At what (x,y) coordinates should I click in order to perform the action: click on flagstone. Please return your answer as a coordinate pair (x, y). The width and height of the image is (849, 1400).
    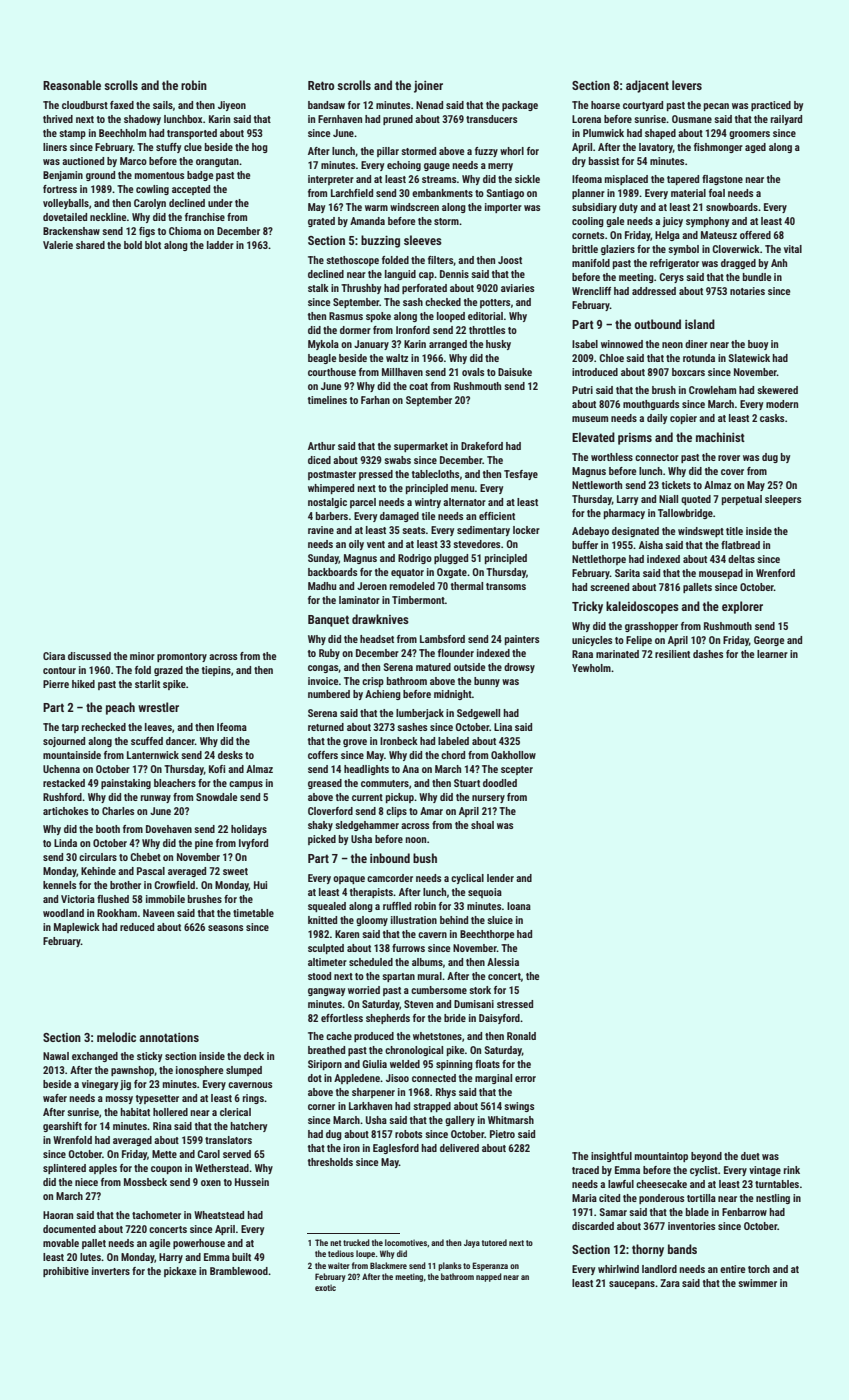
    Looking at the image, I should click on (722, 180).
